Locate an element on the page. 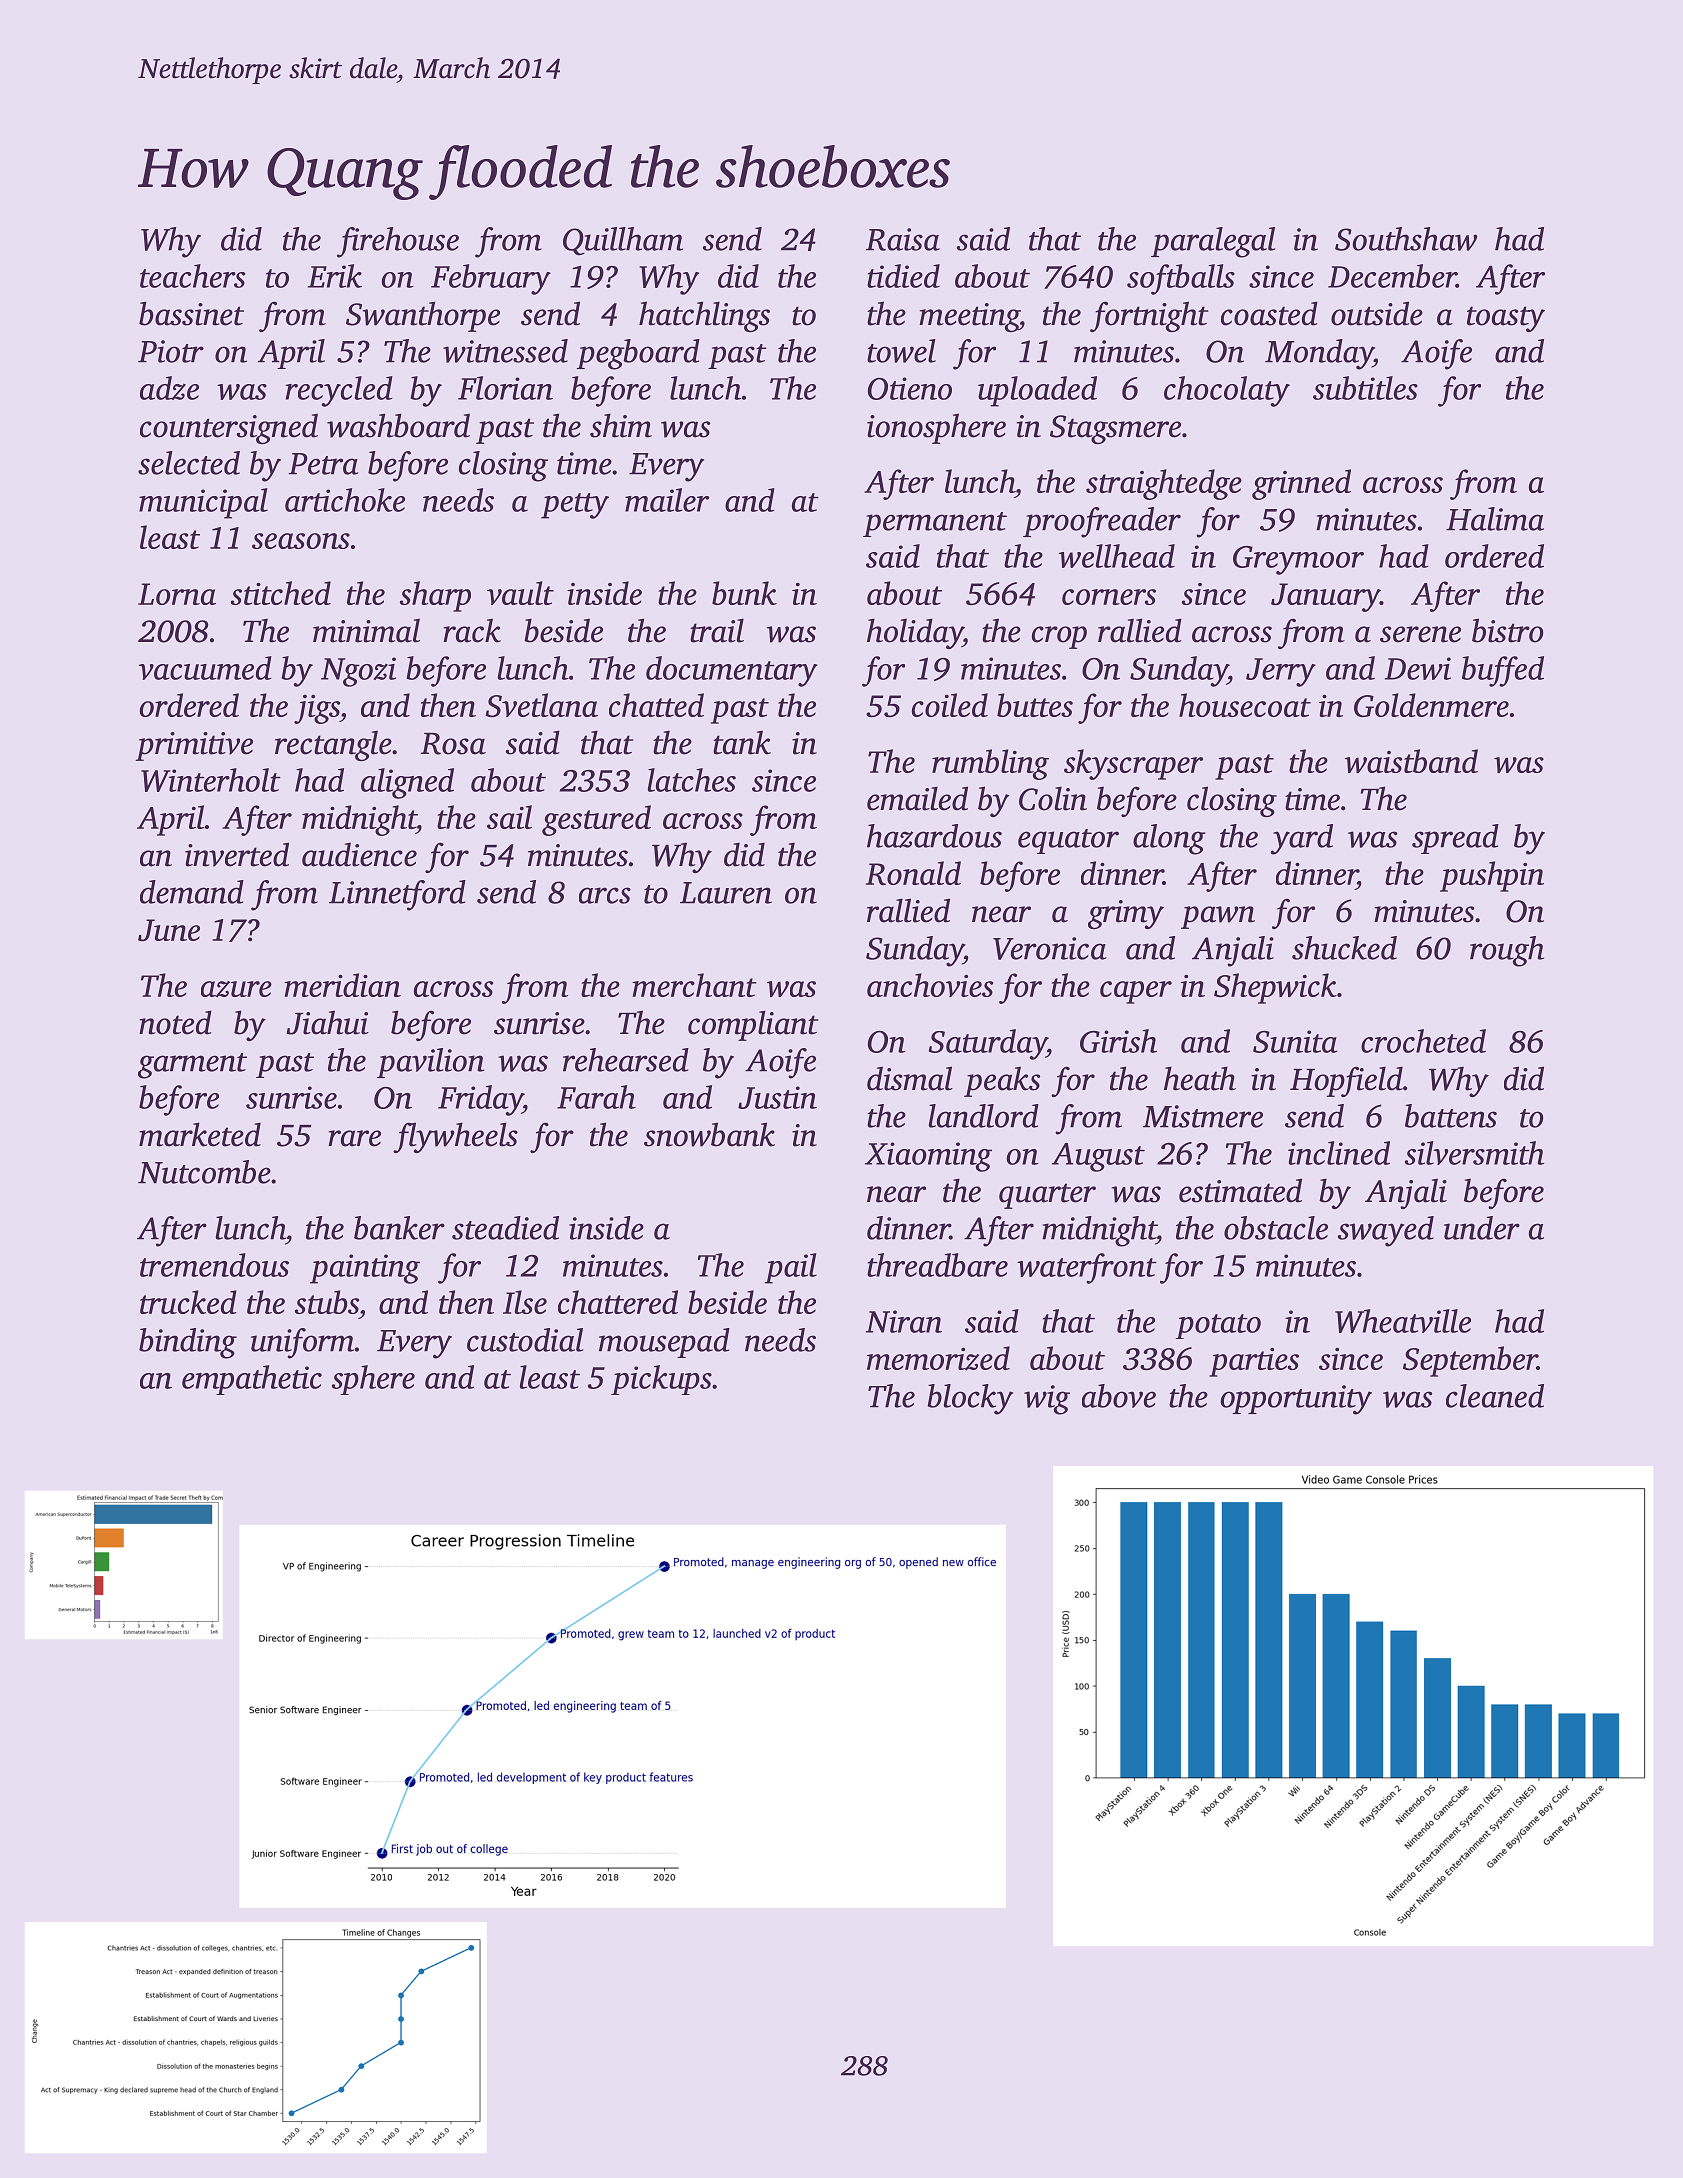 The image size is (1683, 2178). trucked is located at coordinates (188, 1302).
